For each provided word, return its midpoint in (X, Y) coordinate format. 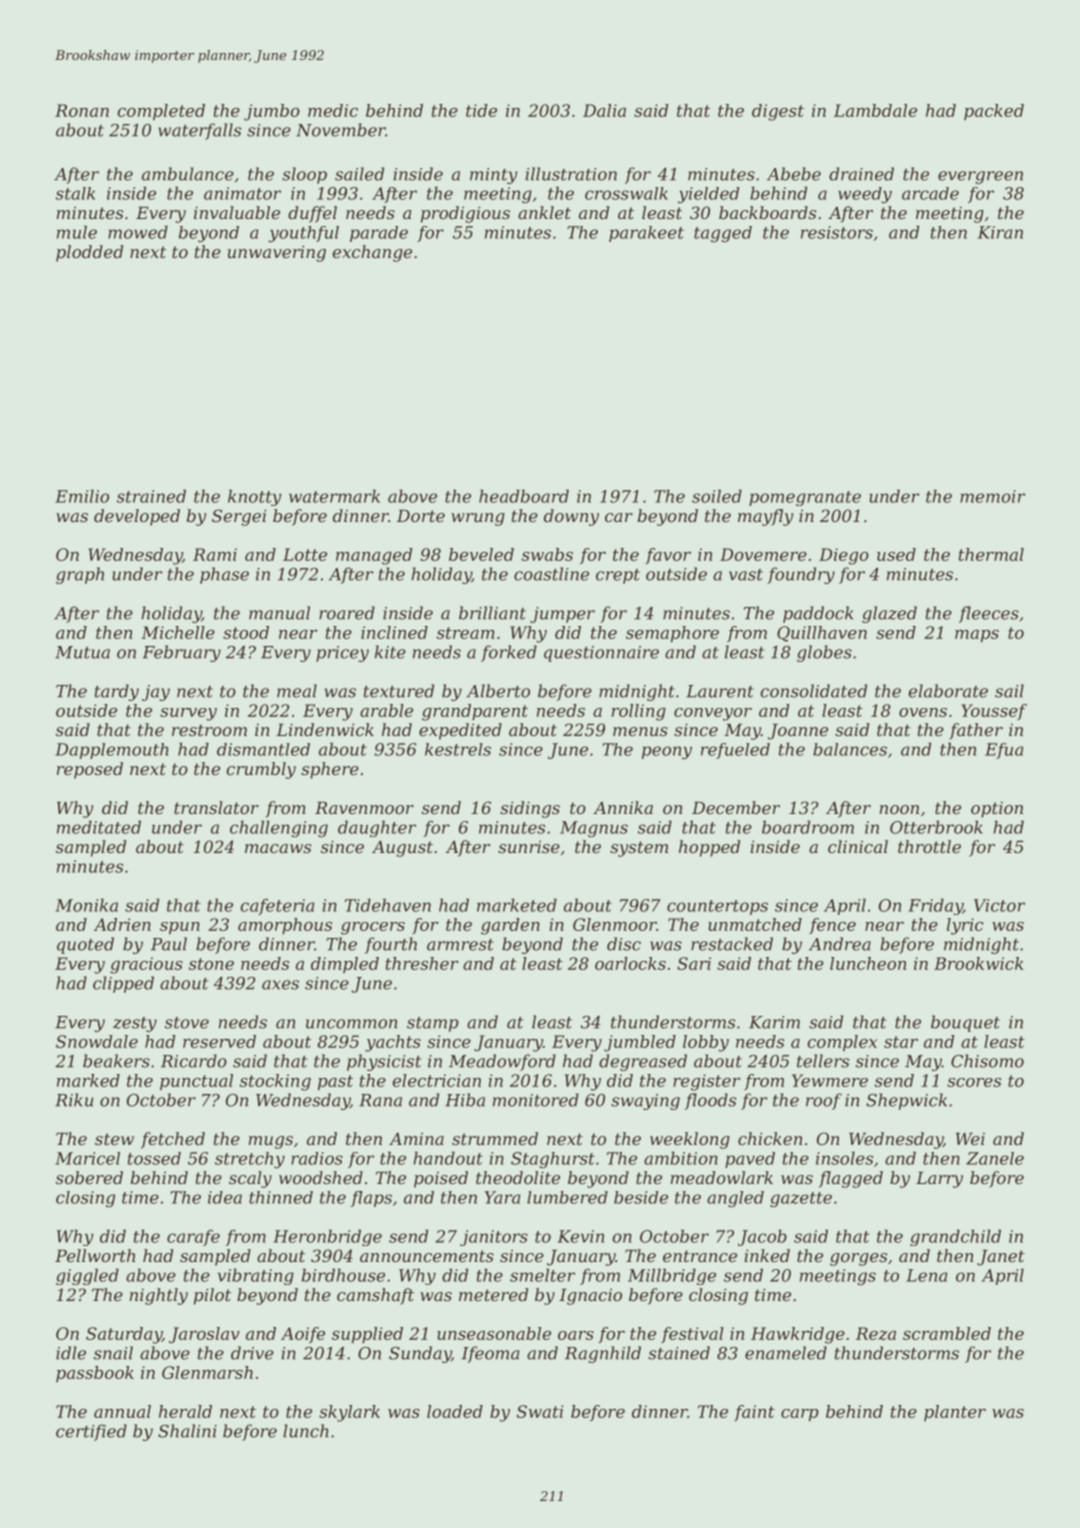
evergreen (980, 177)
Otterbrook (936, 827)
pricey (342, 654)
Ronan (82, 110)
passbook (95, 1374)
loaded (455, 1411)
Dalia (604, 110)
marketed (517, 905)
